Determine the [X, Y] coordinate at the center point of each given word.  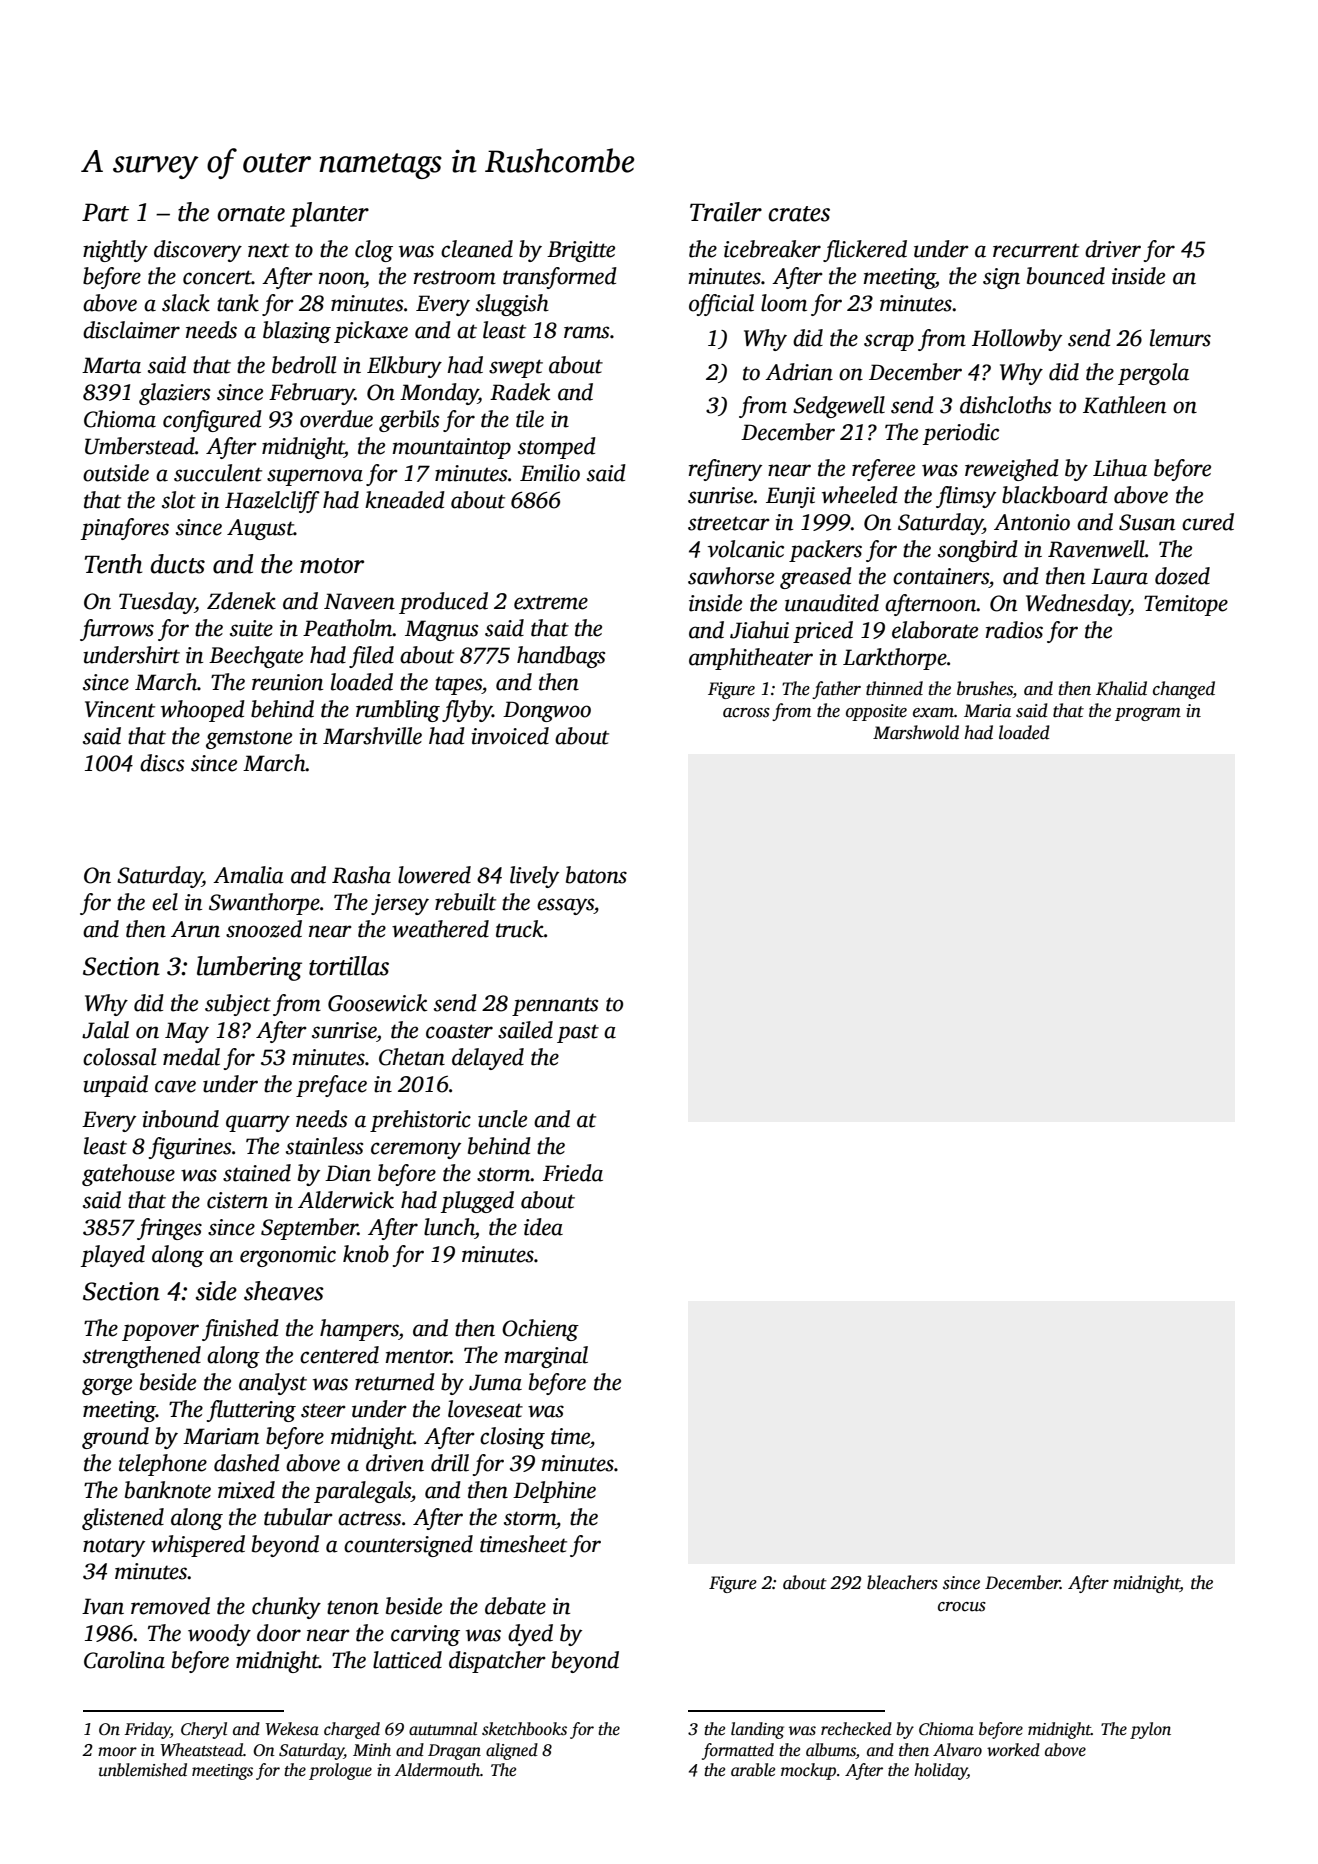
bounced [1066, 276]
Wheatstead [202, 1750]
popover [160, 1332]
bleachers [902, 1582]
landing [757, 1730]
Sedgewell [839, 407]
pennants [555, 1006]
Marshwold [916, 732]
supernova [315, 477]
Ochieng [540, 1330]
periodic [961, 434]
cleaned [477, 249]
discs [162, 763]
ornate [251, 214]
